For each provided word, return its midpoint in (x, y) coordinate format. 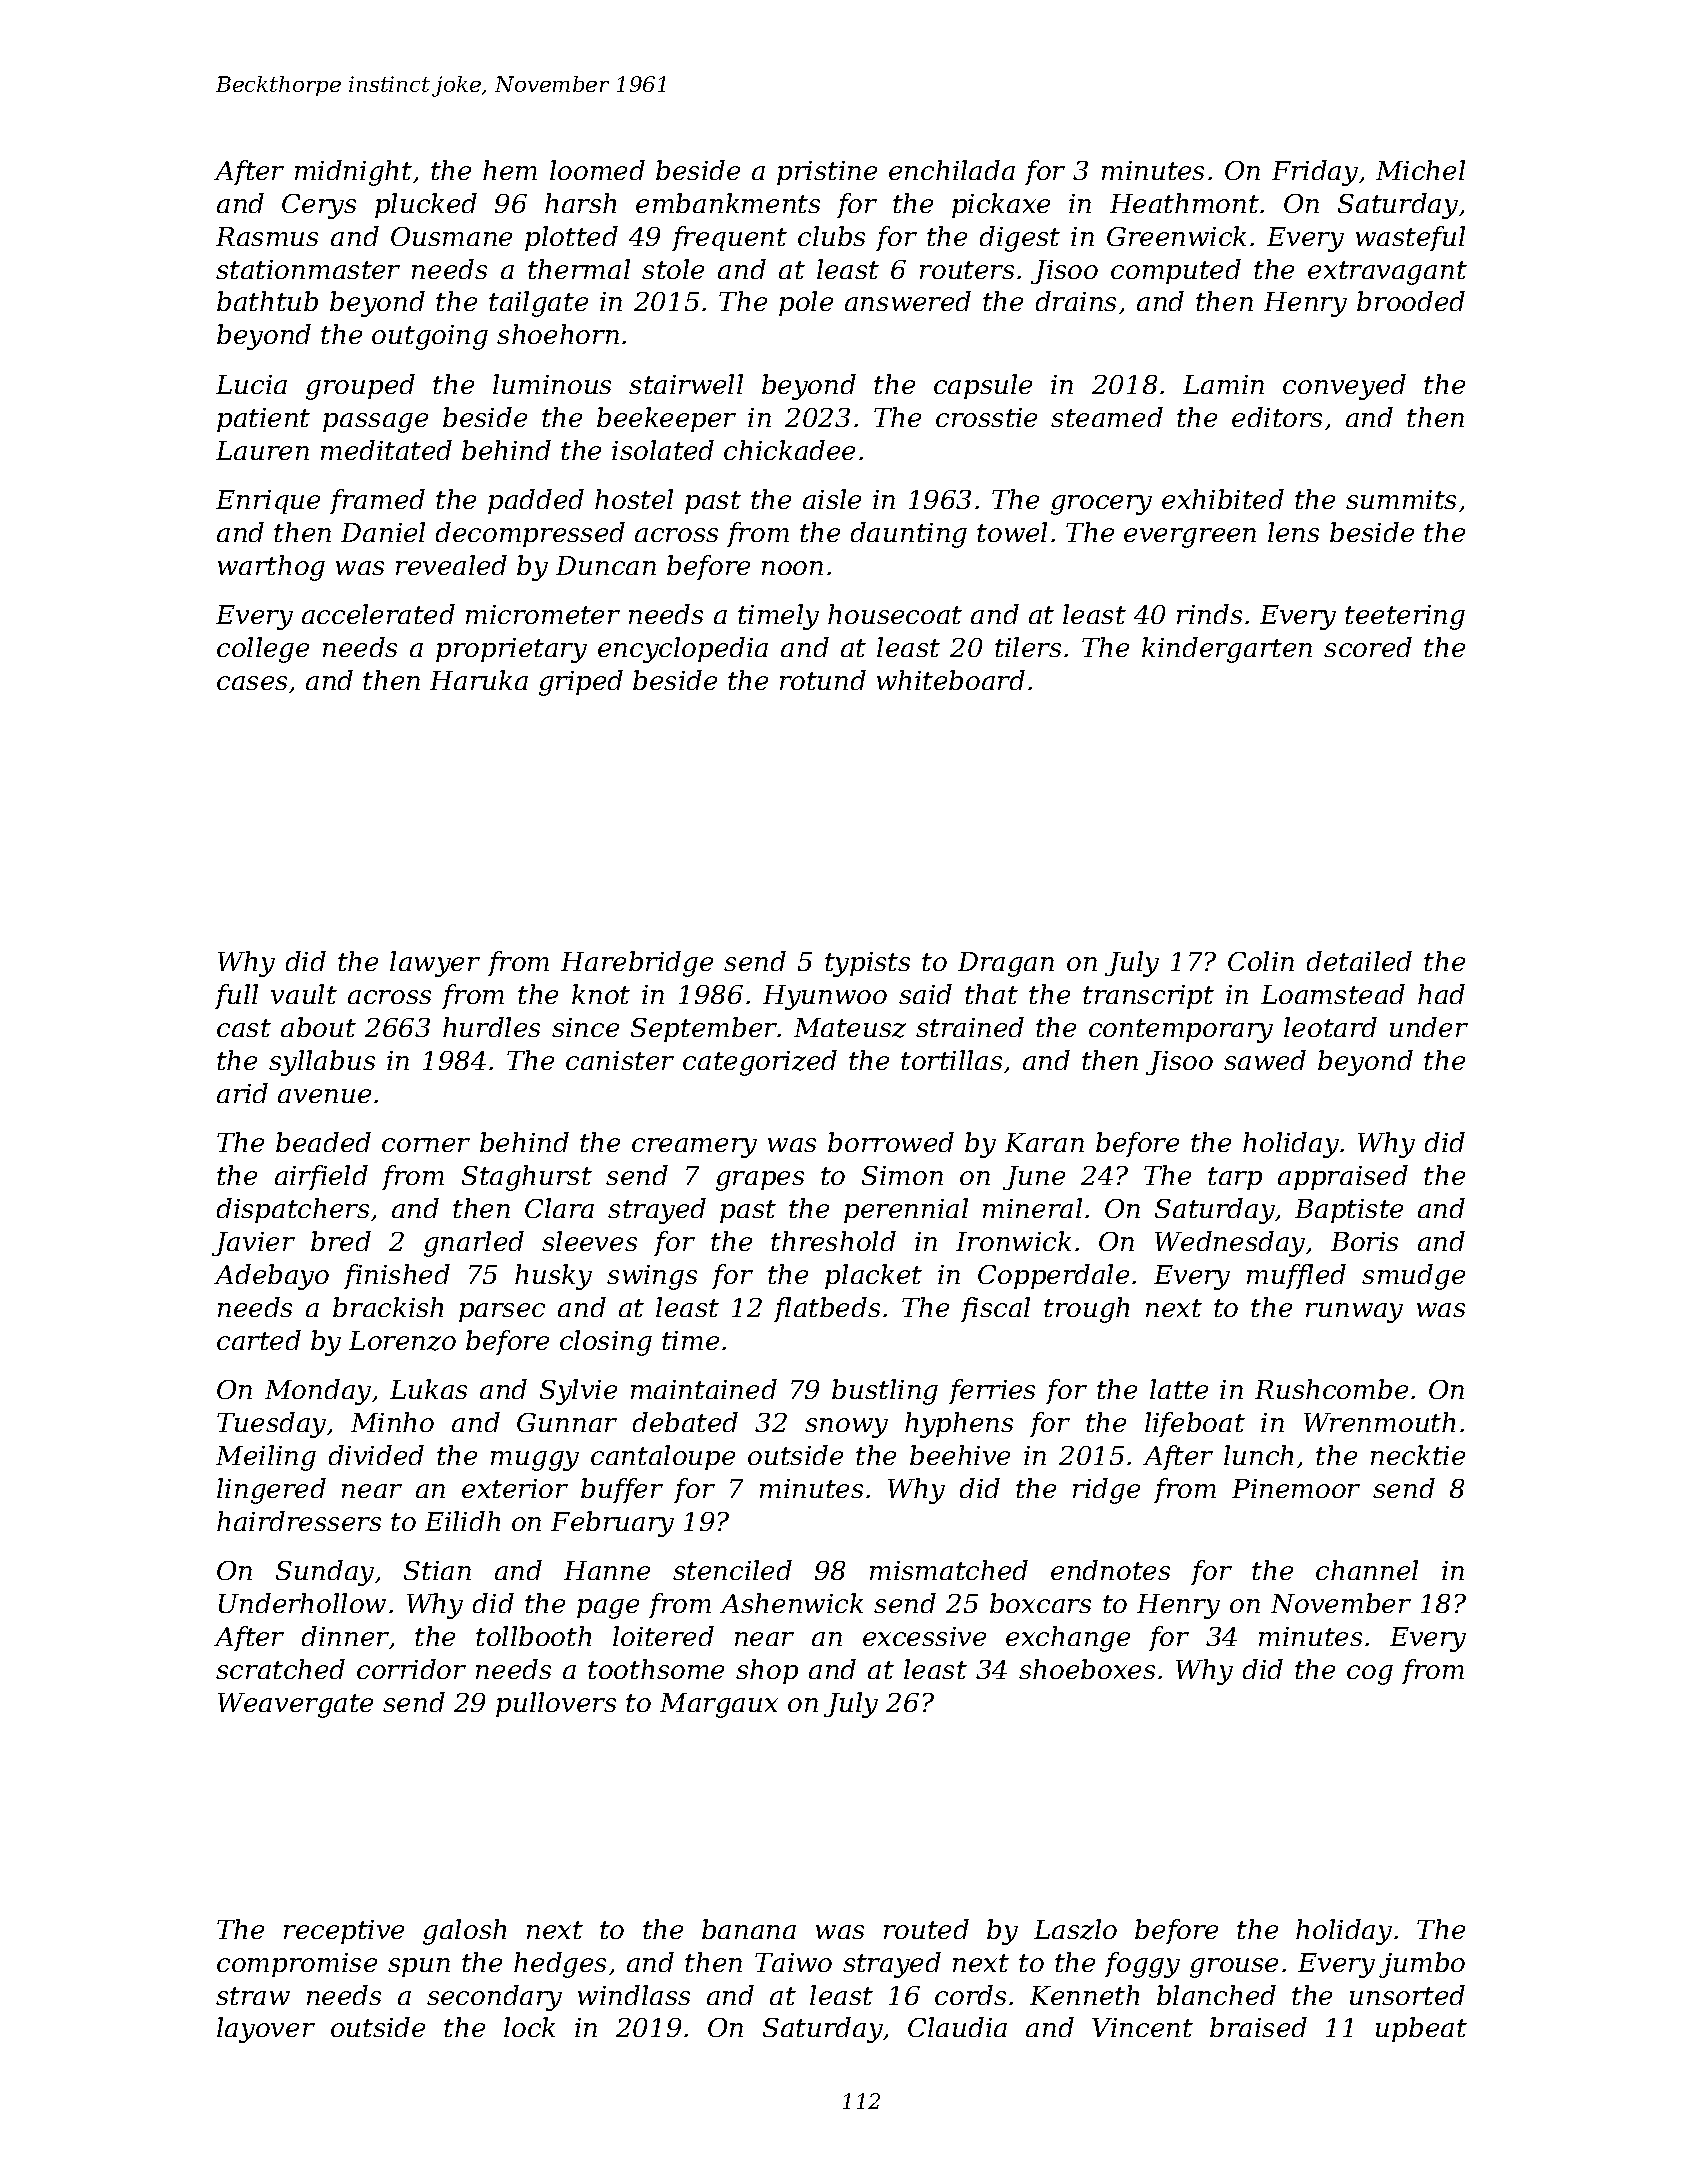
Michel (1420, 170)
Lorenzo (402, 1341)
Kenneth (1084, 1995)
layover (266, 2030)
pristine (827, 173)
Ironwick (1013, 1241)
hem (510, 170)
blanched (1216, 1995)
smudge (1413, 1277)
